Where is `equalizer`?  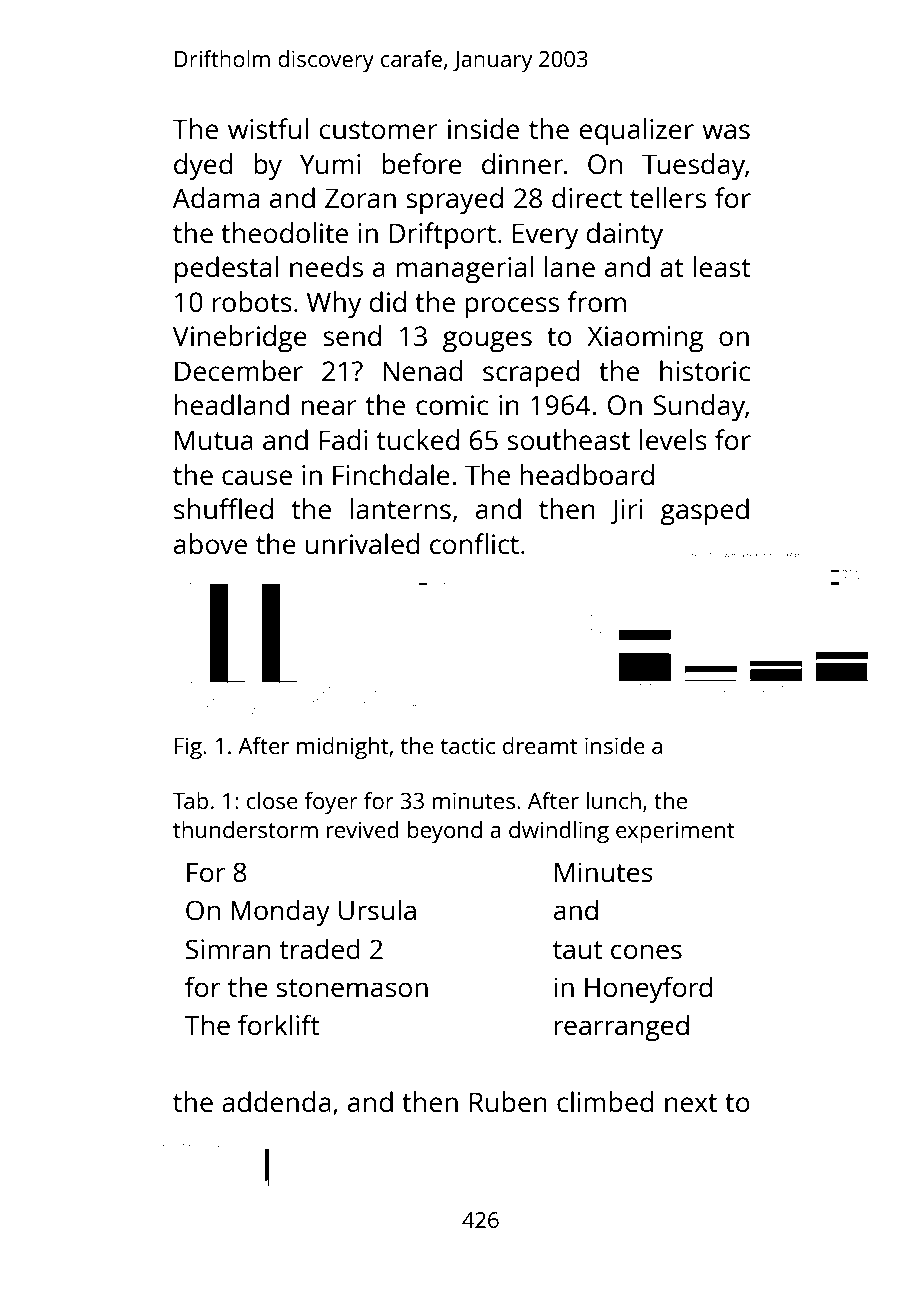
equalizer is located at coordinates (637, 132).
